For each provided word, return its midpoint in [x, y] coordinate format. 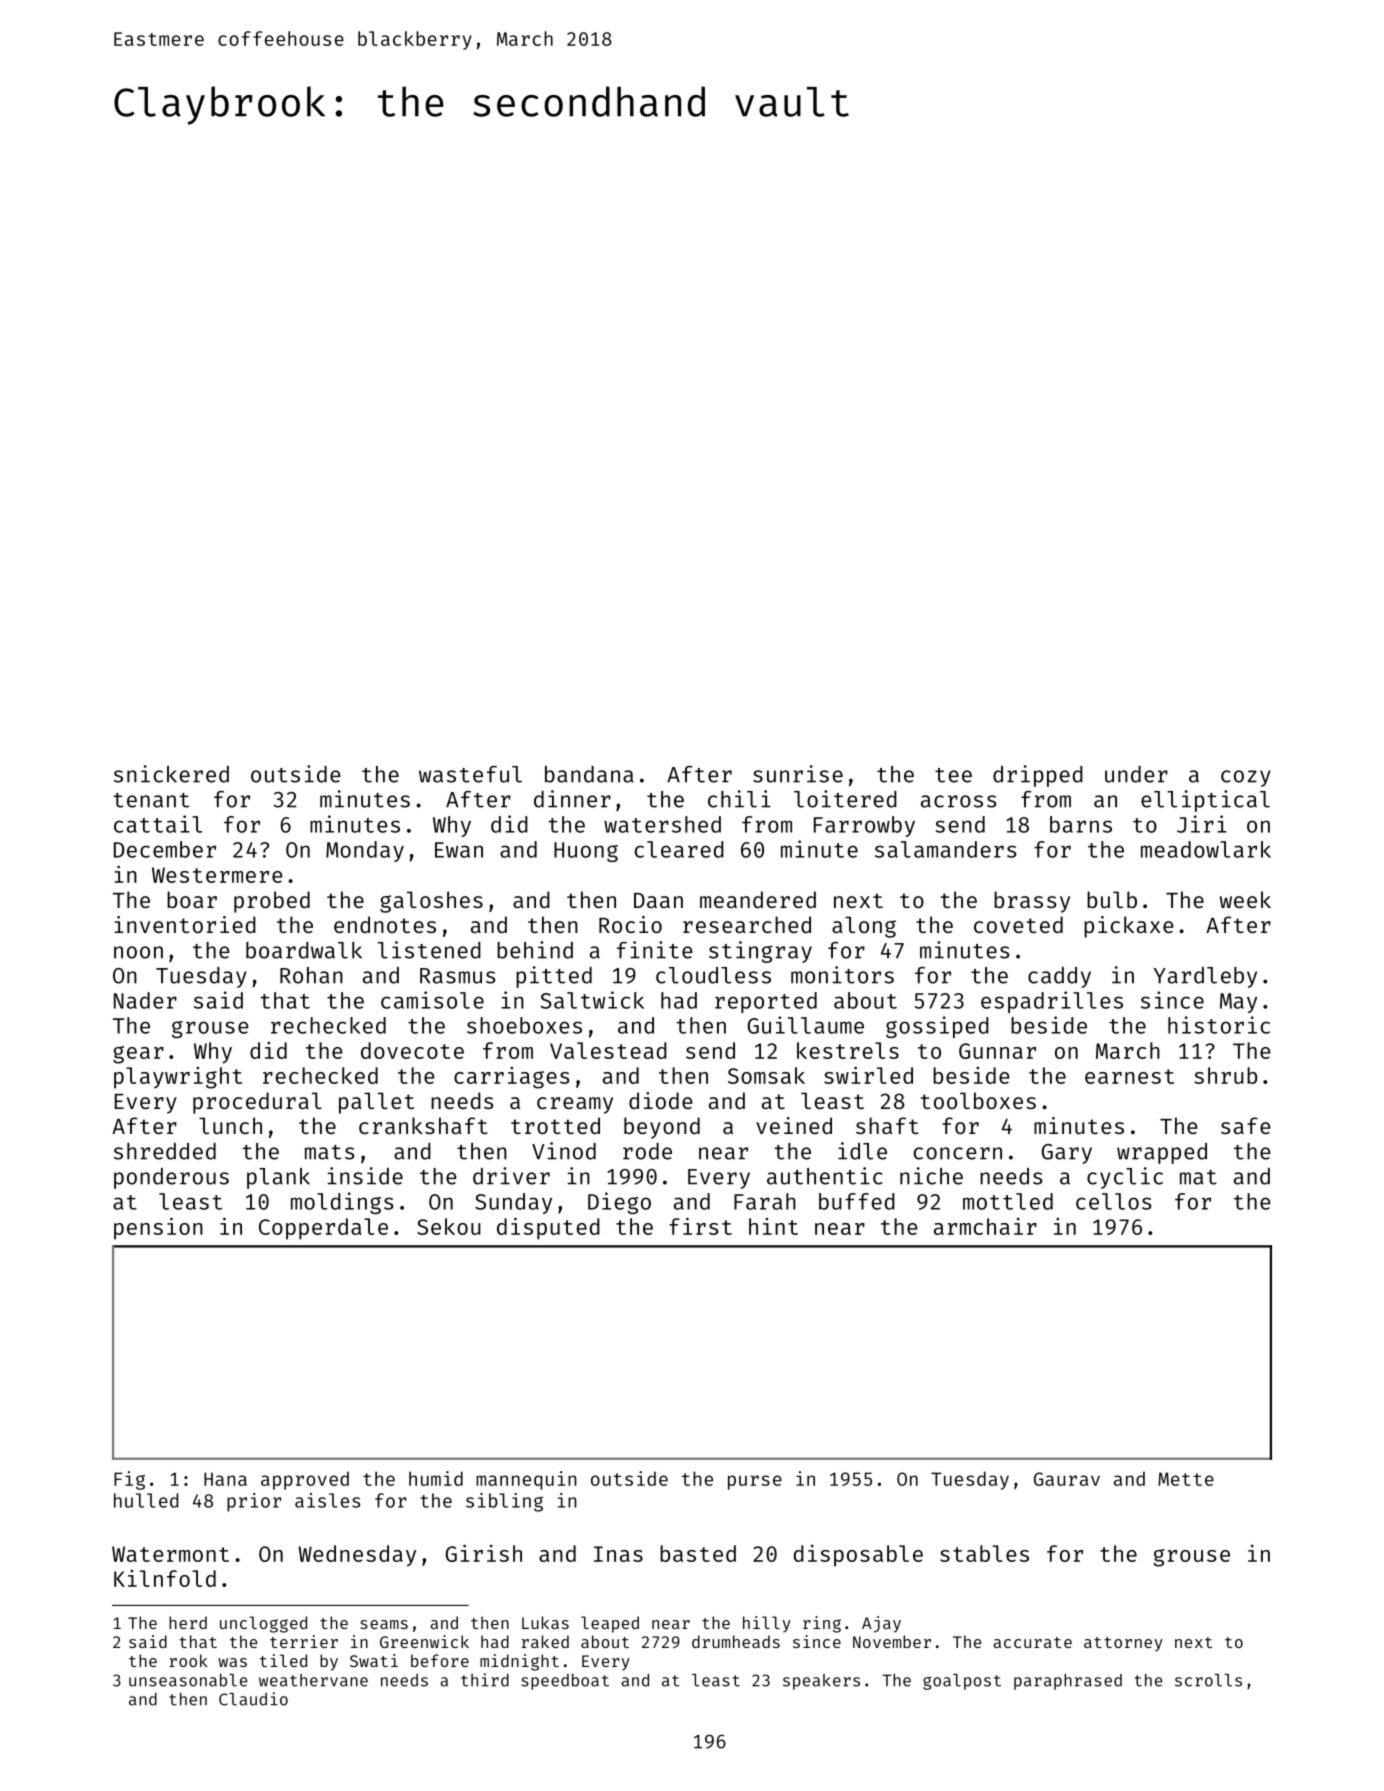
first [700, 1226]
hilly [767, 1624]
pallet [376, 1103]
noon [138, 952]
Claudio [253, 1699]
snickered [171, 774]
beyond [662, 1128]
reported [766, 1002]
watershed [662, 824]
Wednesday [357, 1556]
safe [1246, 1125]
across [958, 801]
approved [305, 1480]
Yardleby [1205, 977]
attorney [1123, 1644]
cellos [1114, 1201]
